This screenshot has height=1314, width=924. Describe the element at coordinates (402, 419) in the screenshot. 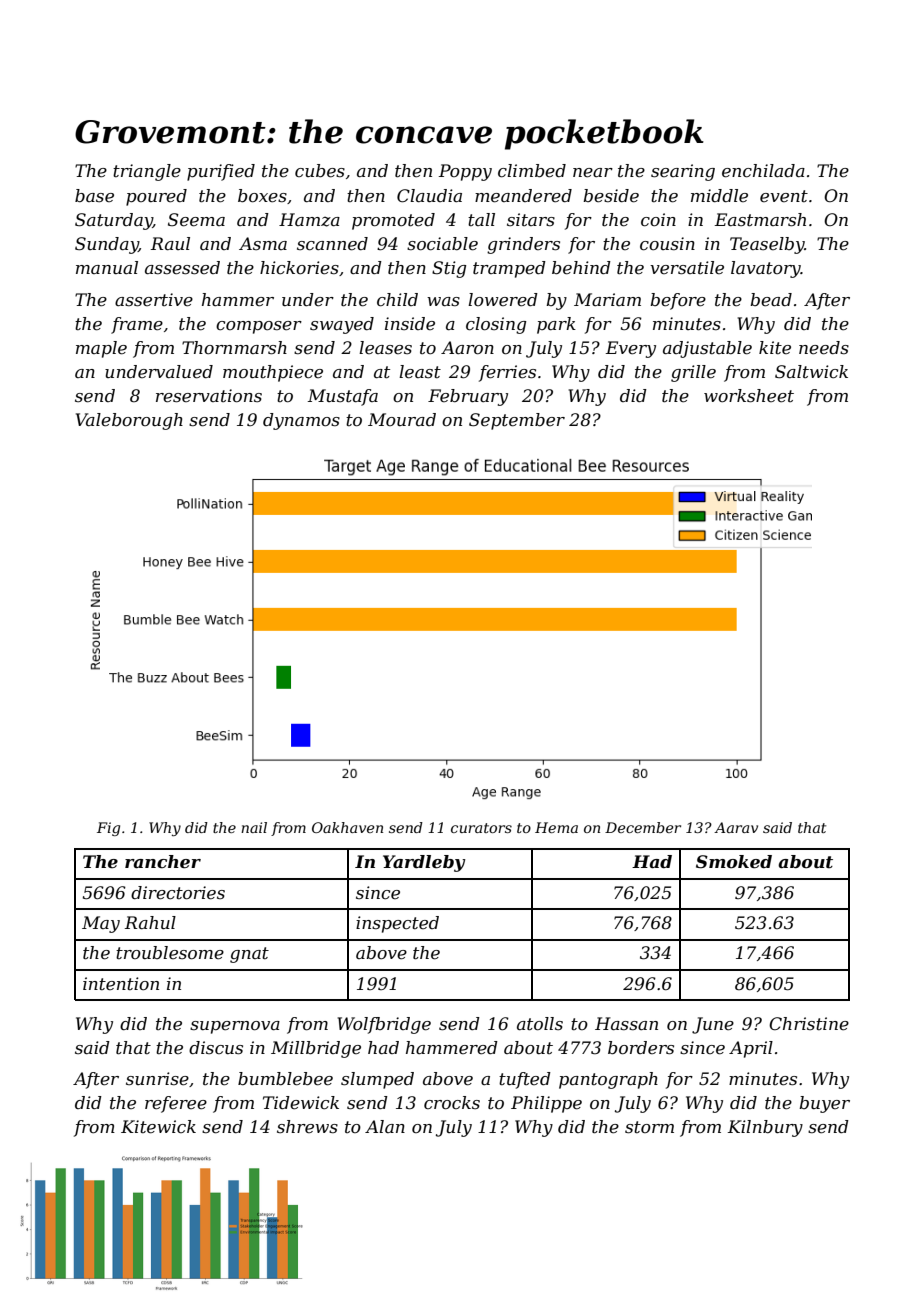

I see `Mourad` at that location.
